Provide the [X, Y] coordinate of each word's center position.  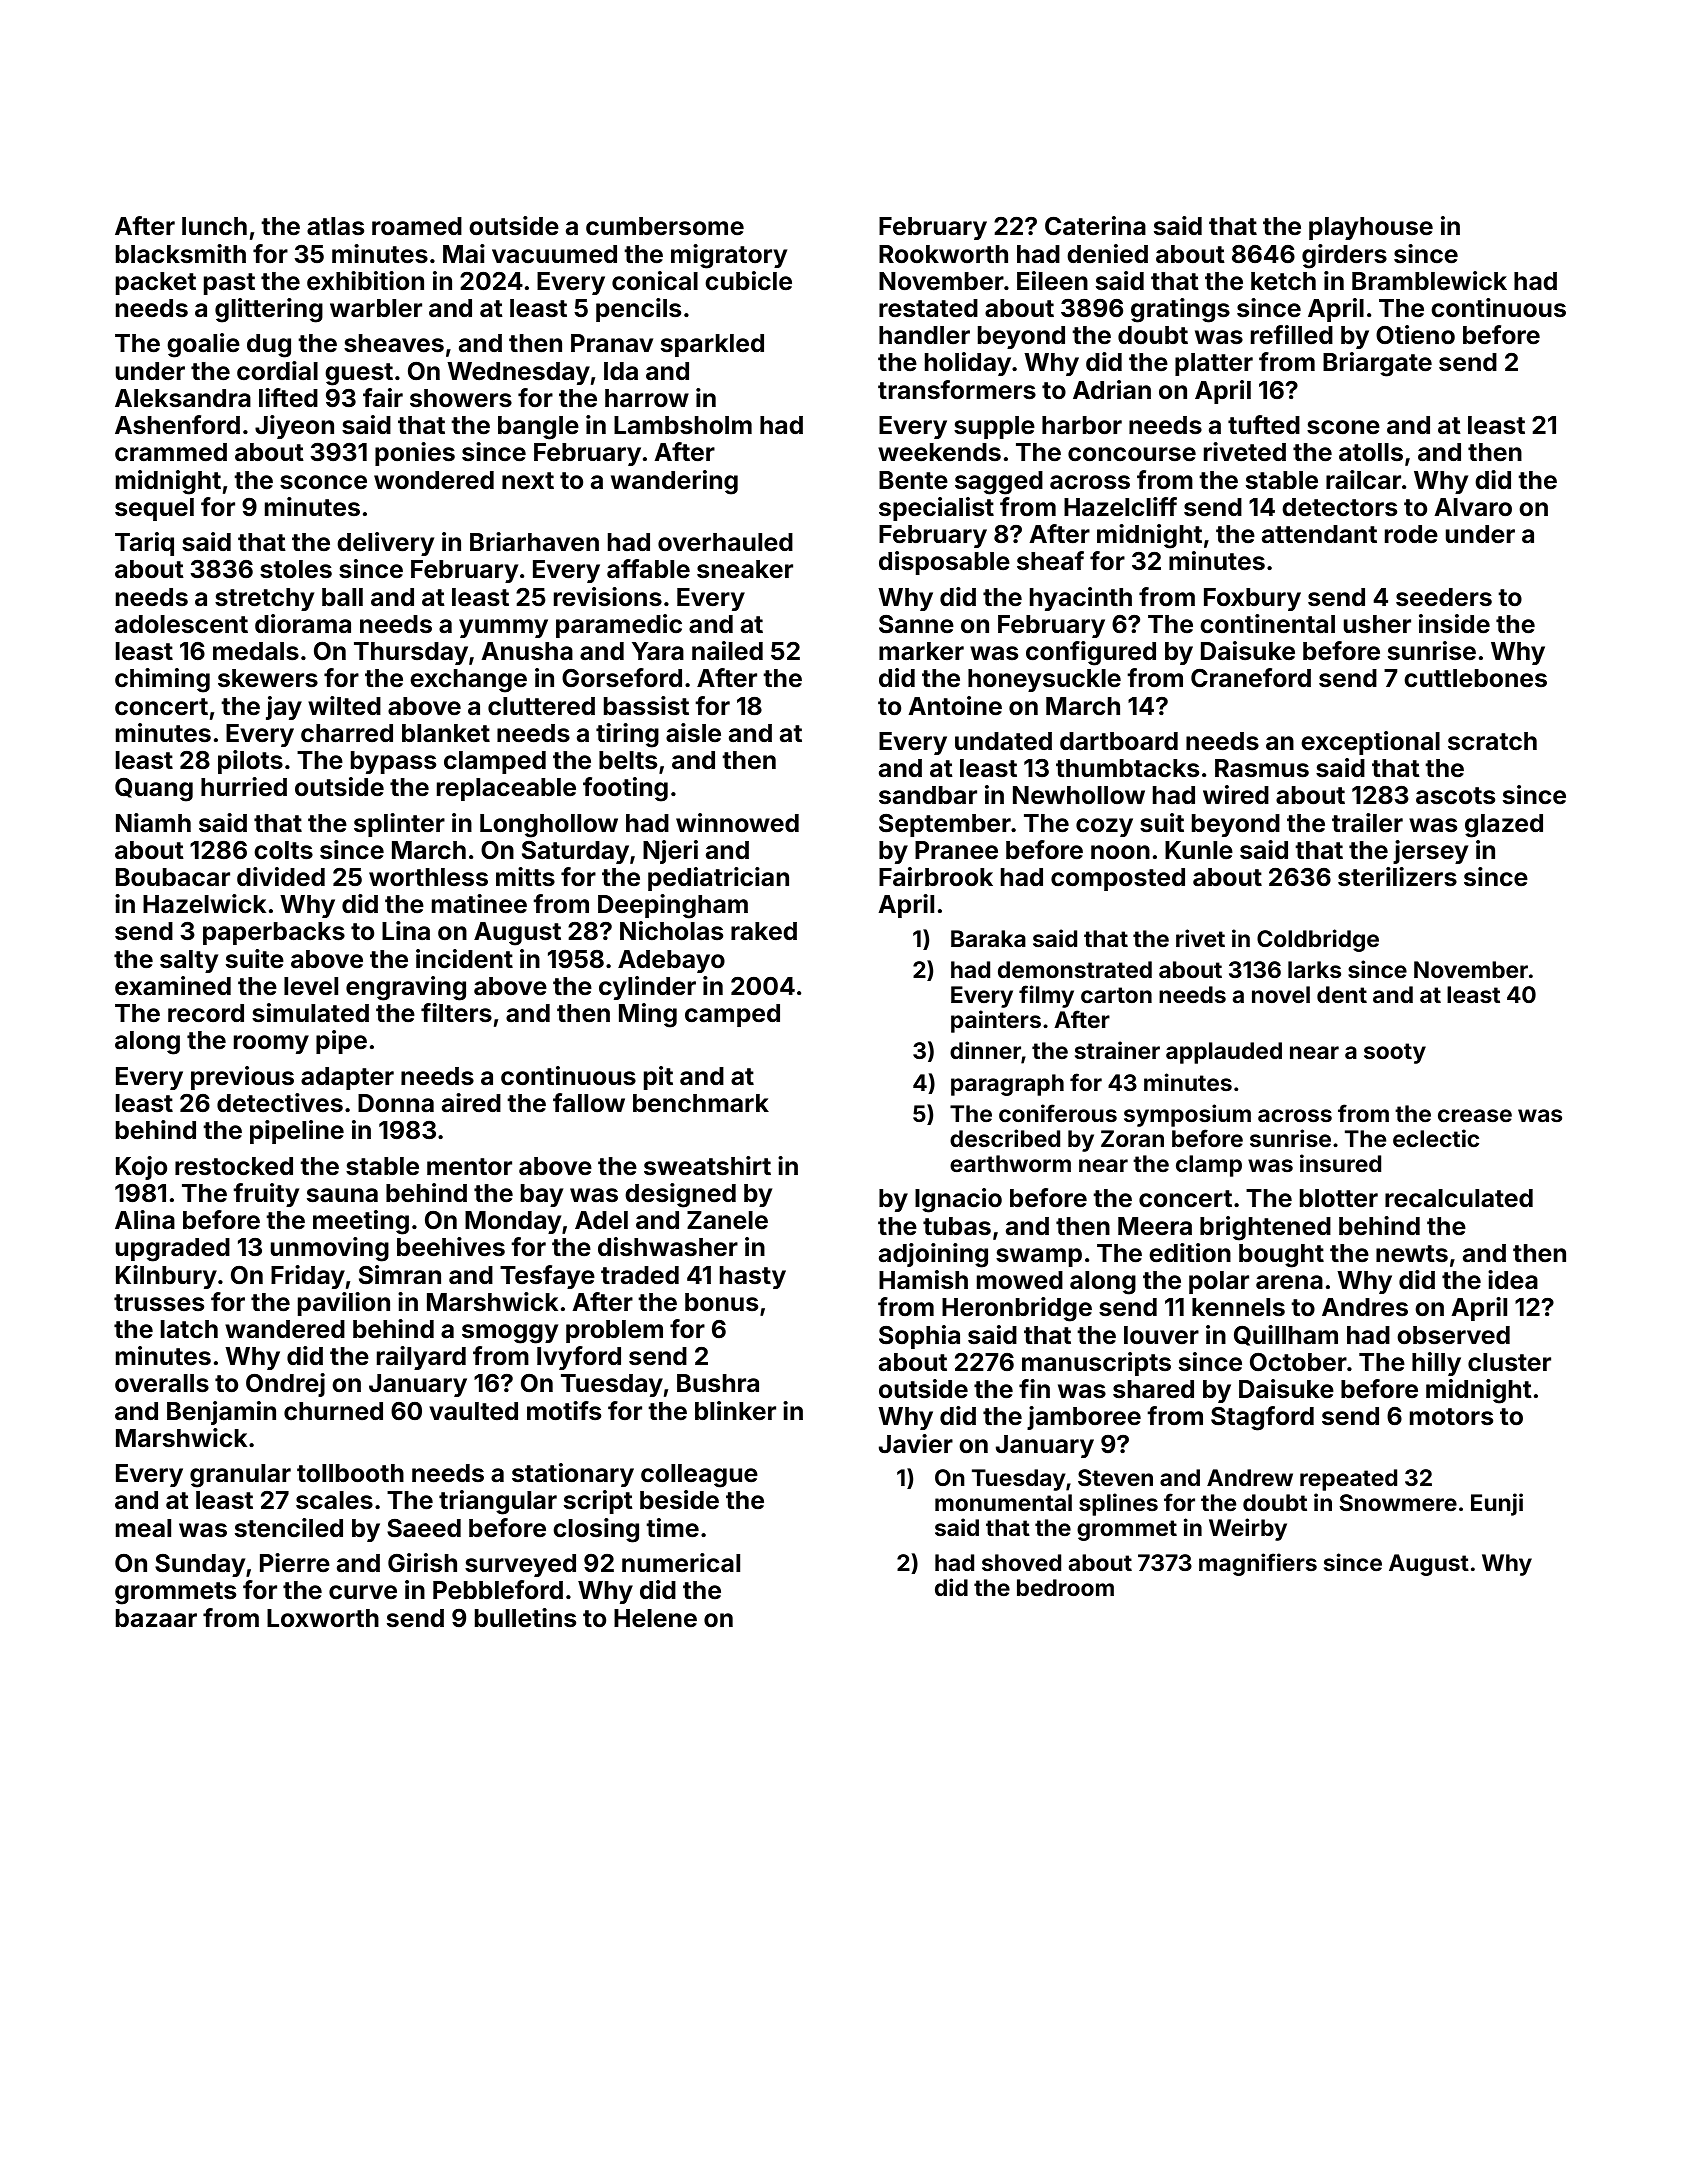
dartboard [1119, 741]
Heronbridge [1017, 1309]
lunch [214, 226]
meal [143, 1528]
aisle [693, 733]
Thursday [411, 653]
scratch [1492, 741]
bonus [721, 1302]
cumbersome [665, 226]
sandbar [928, 795]
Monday [513, 1222]
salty [189, 961]
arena [1289, 1282]
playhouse [1371, 228]
